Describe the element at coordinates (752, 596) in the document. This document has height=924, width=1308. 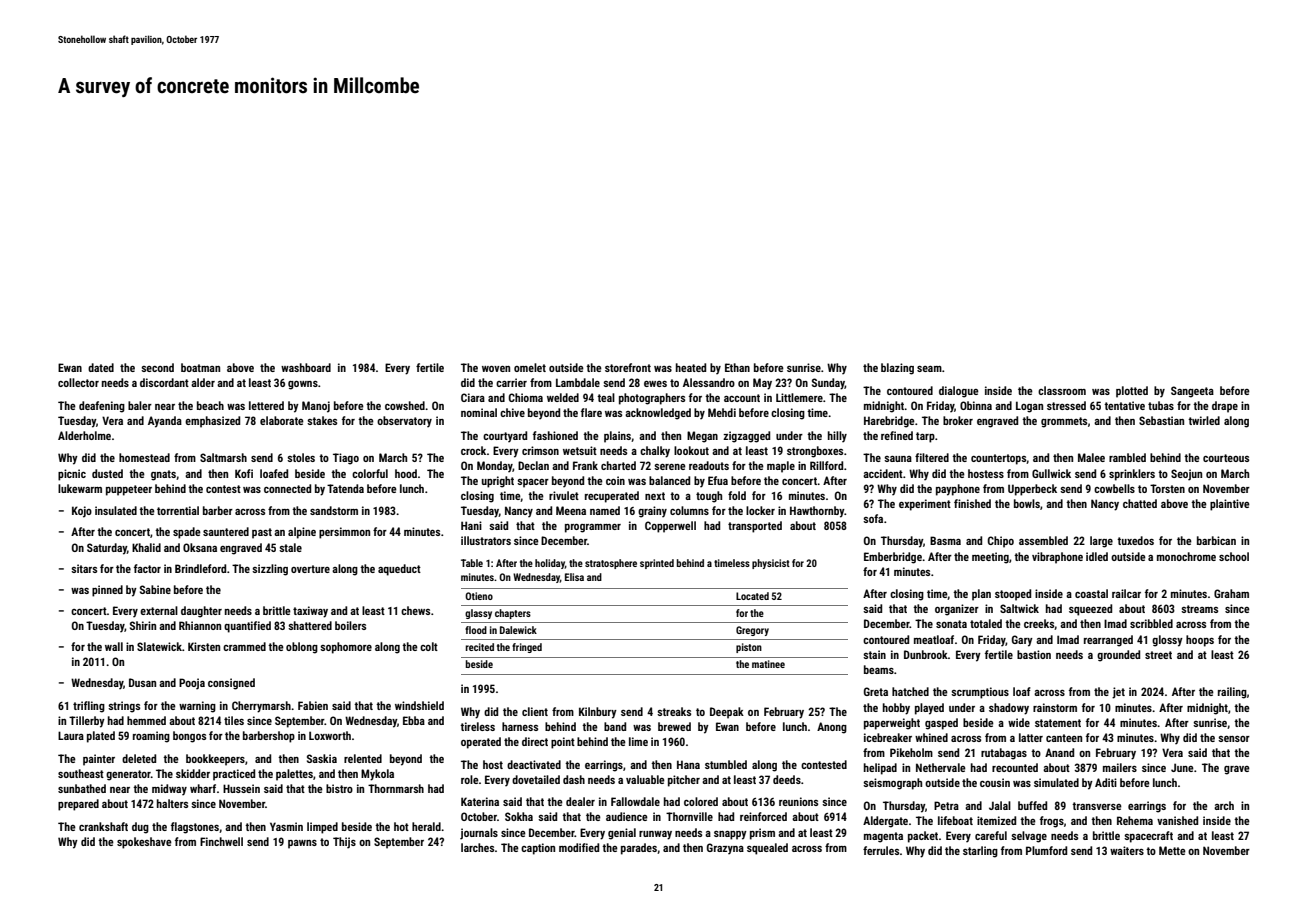
I see `Located` at that location.
